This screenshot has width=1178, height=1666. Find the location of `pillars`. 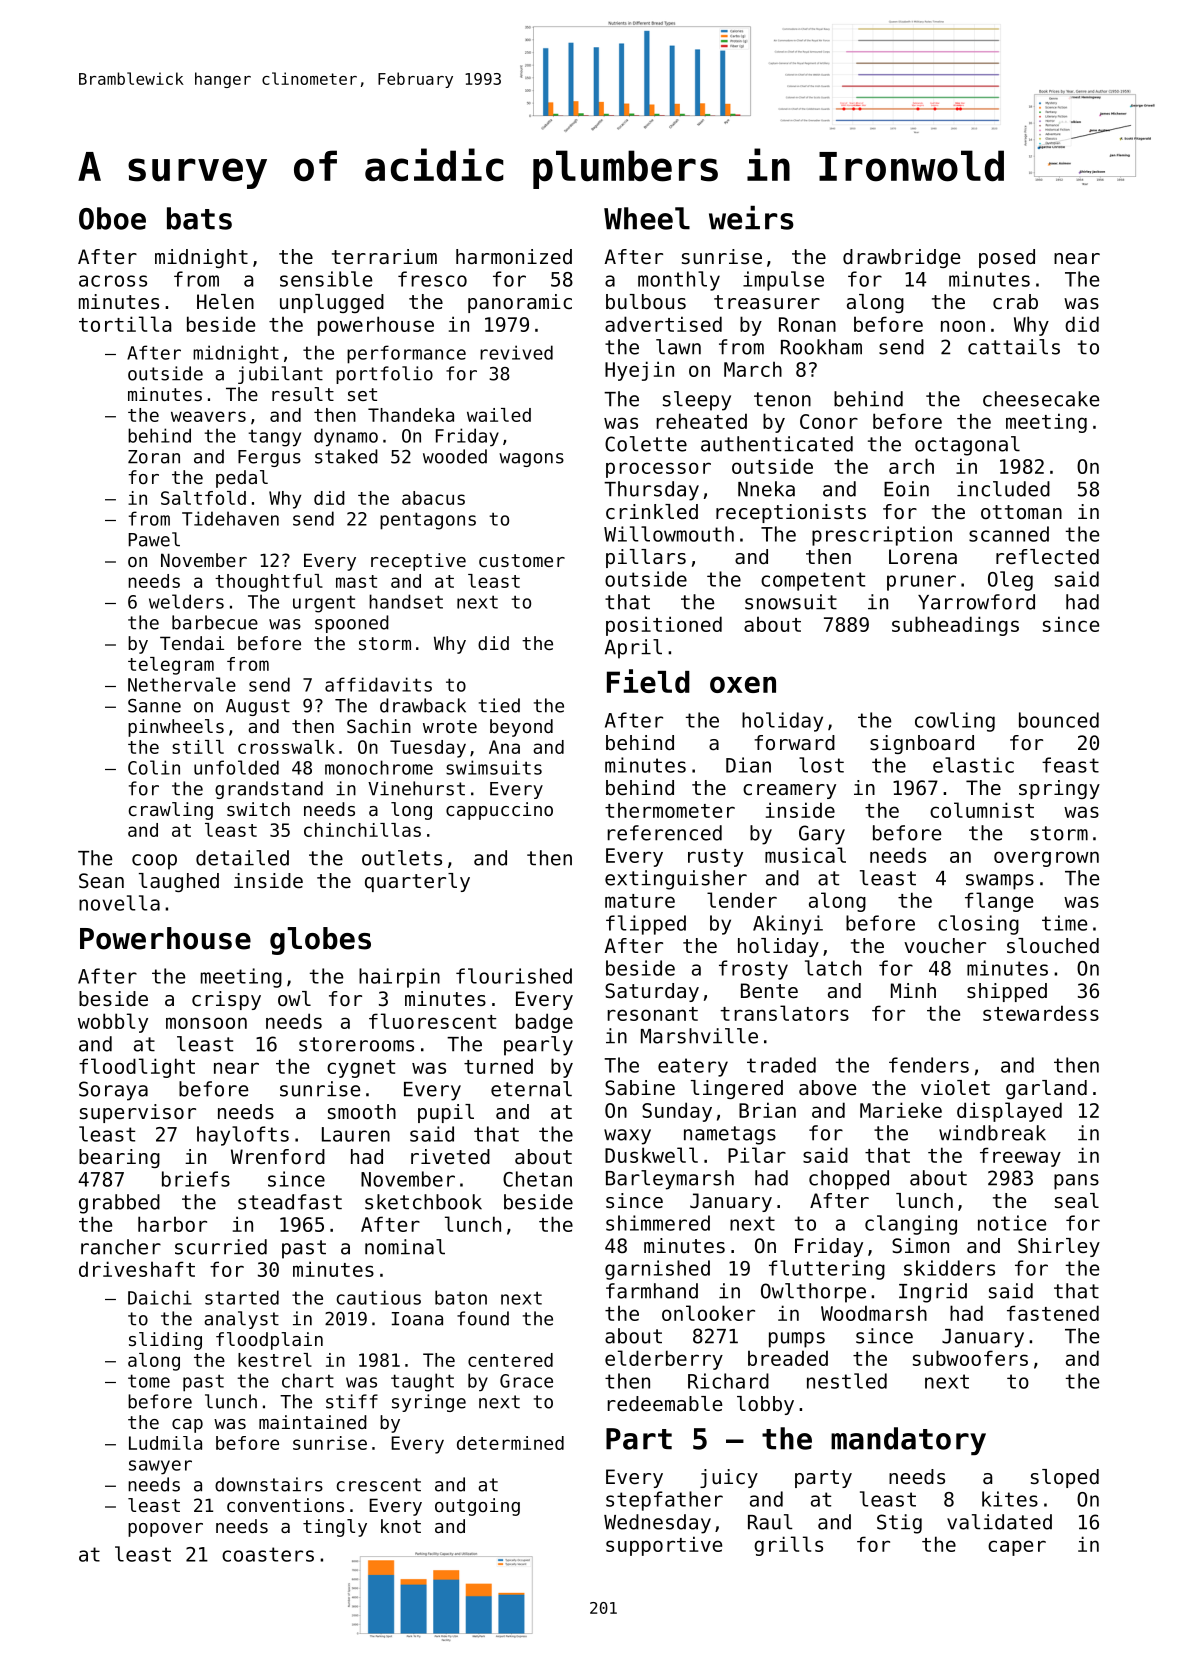

pillars is located at coordinates (646, 558).
